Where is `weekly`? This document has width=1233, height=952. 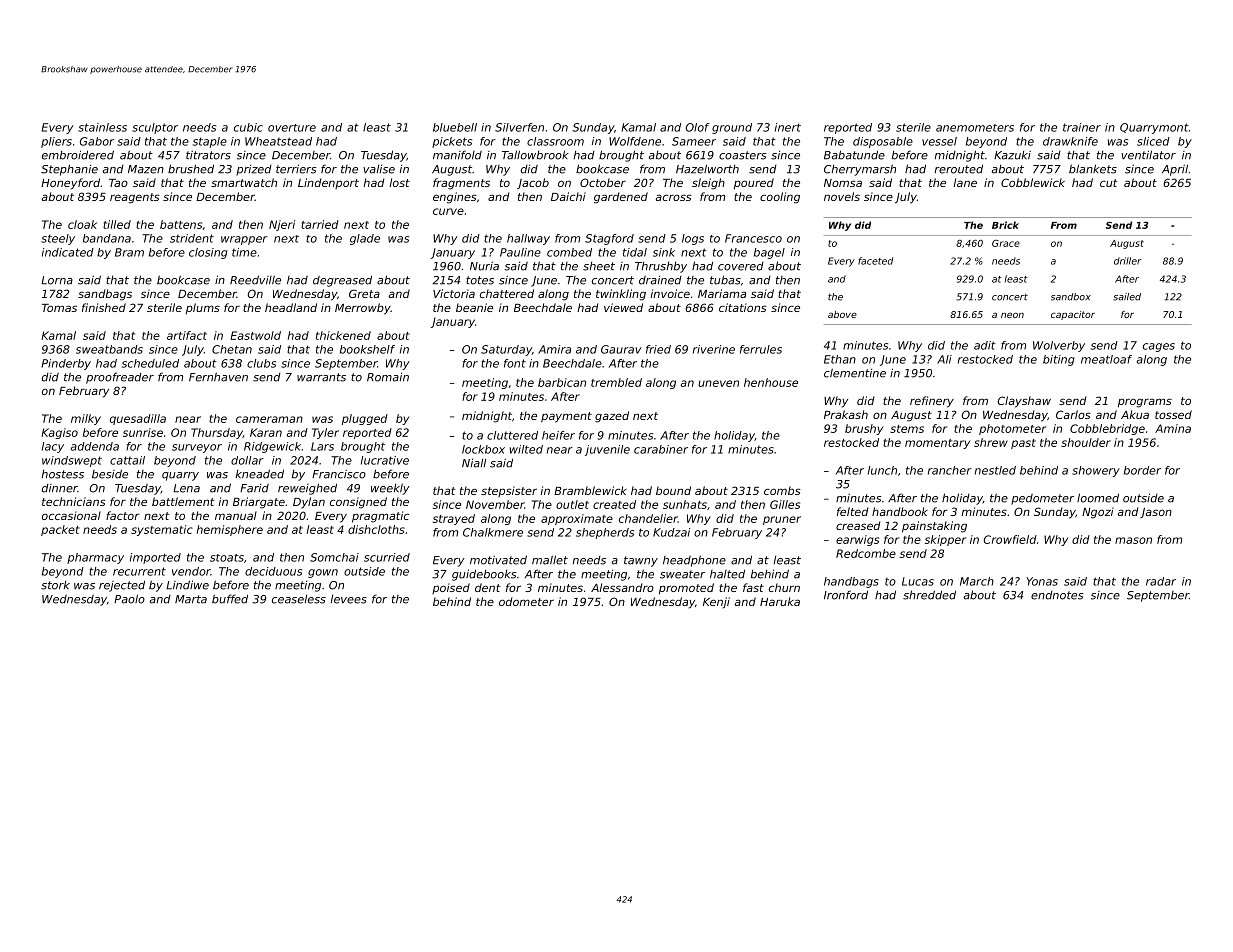 weekly is located at coordinates (390, 489).
